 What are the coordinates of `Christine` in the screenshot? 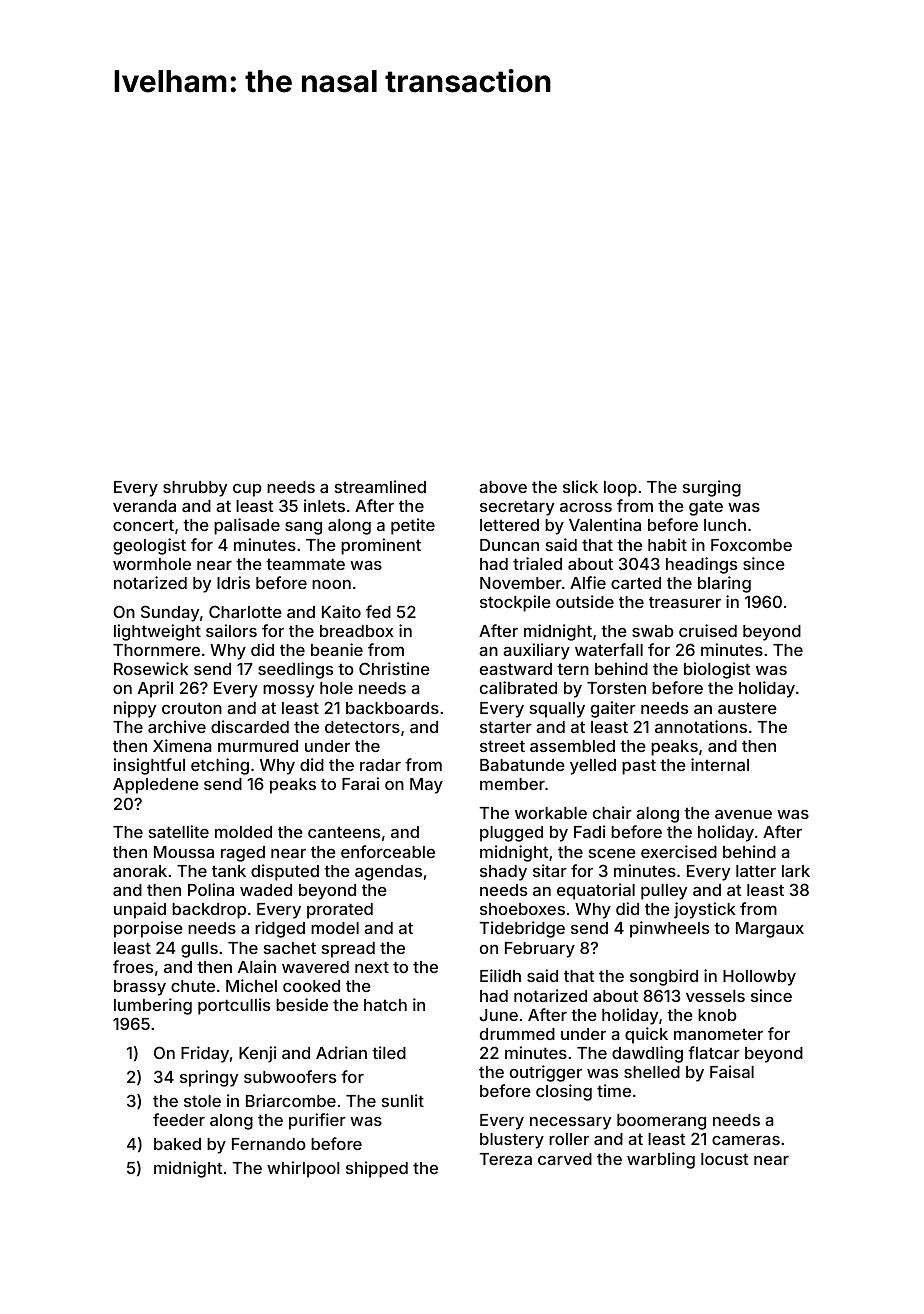 It's located at (394, 668).
